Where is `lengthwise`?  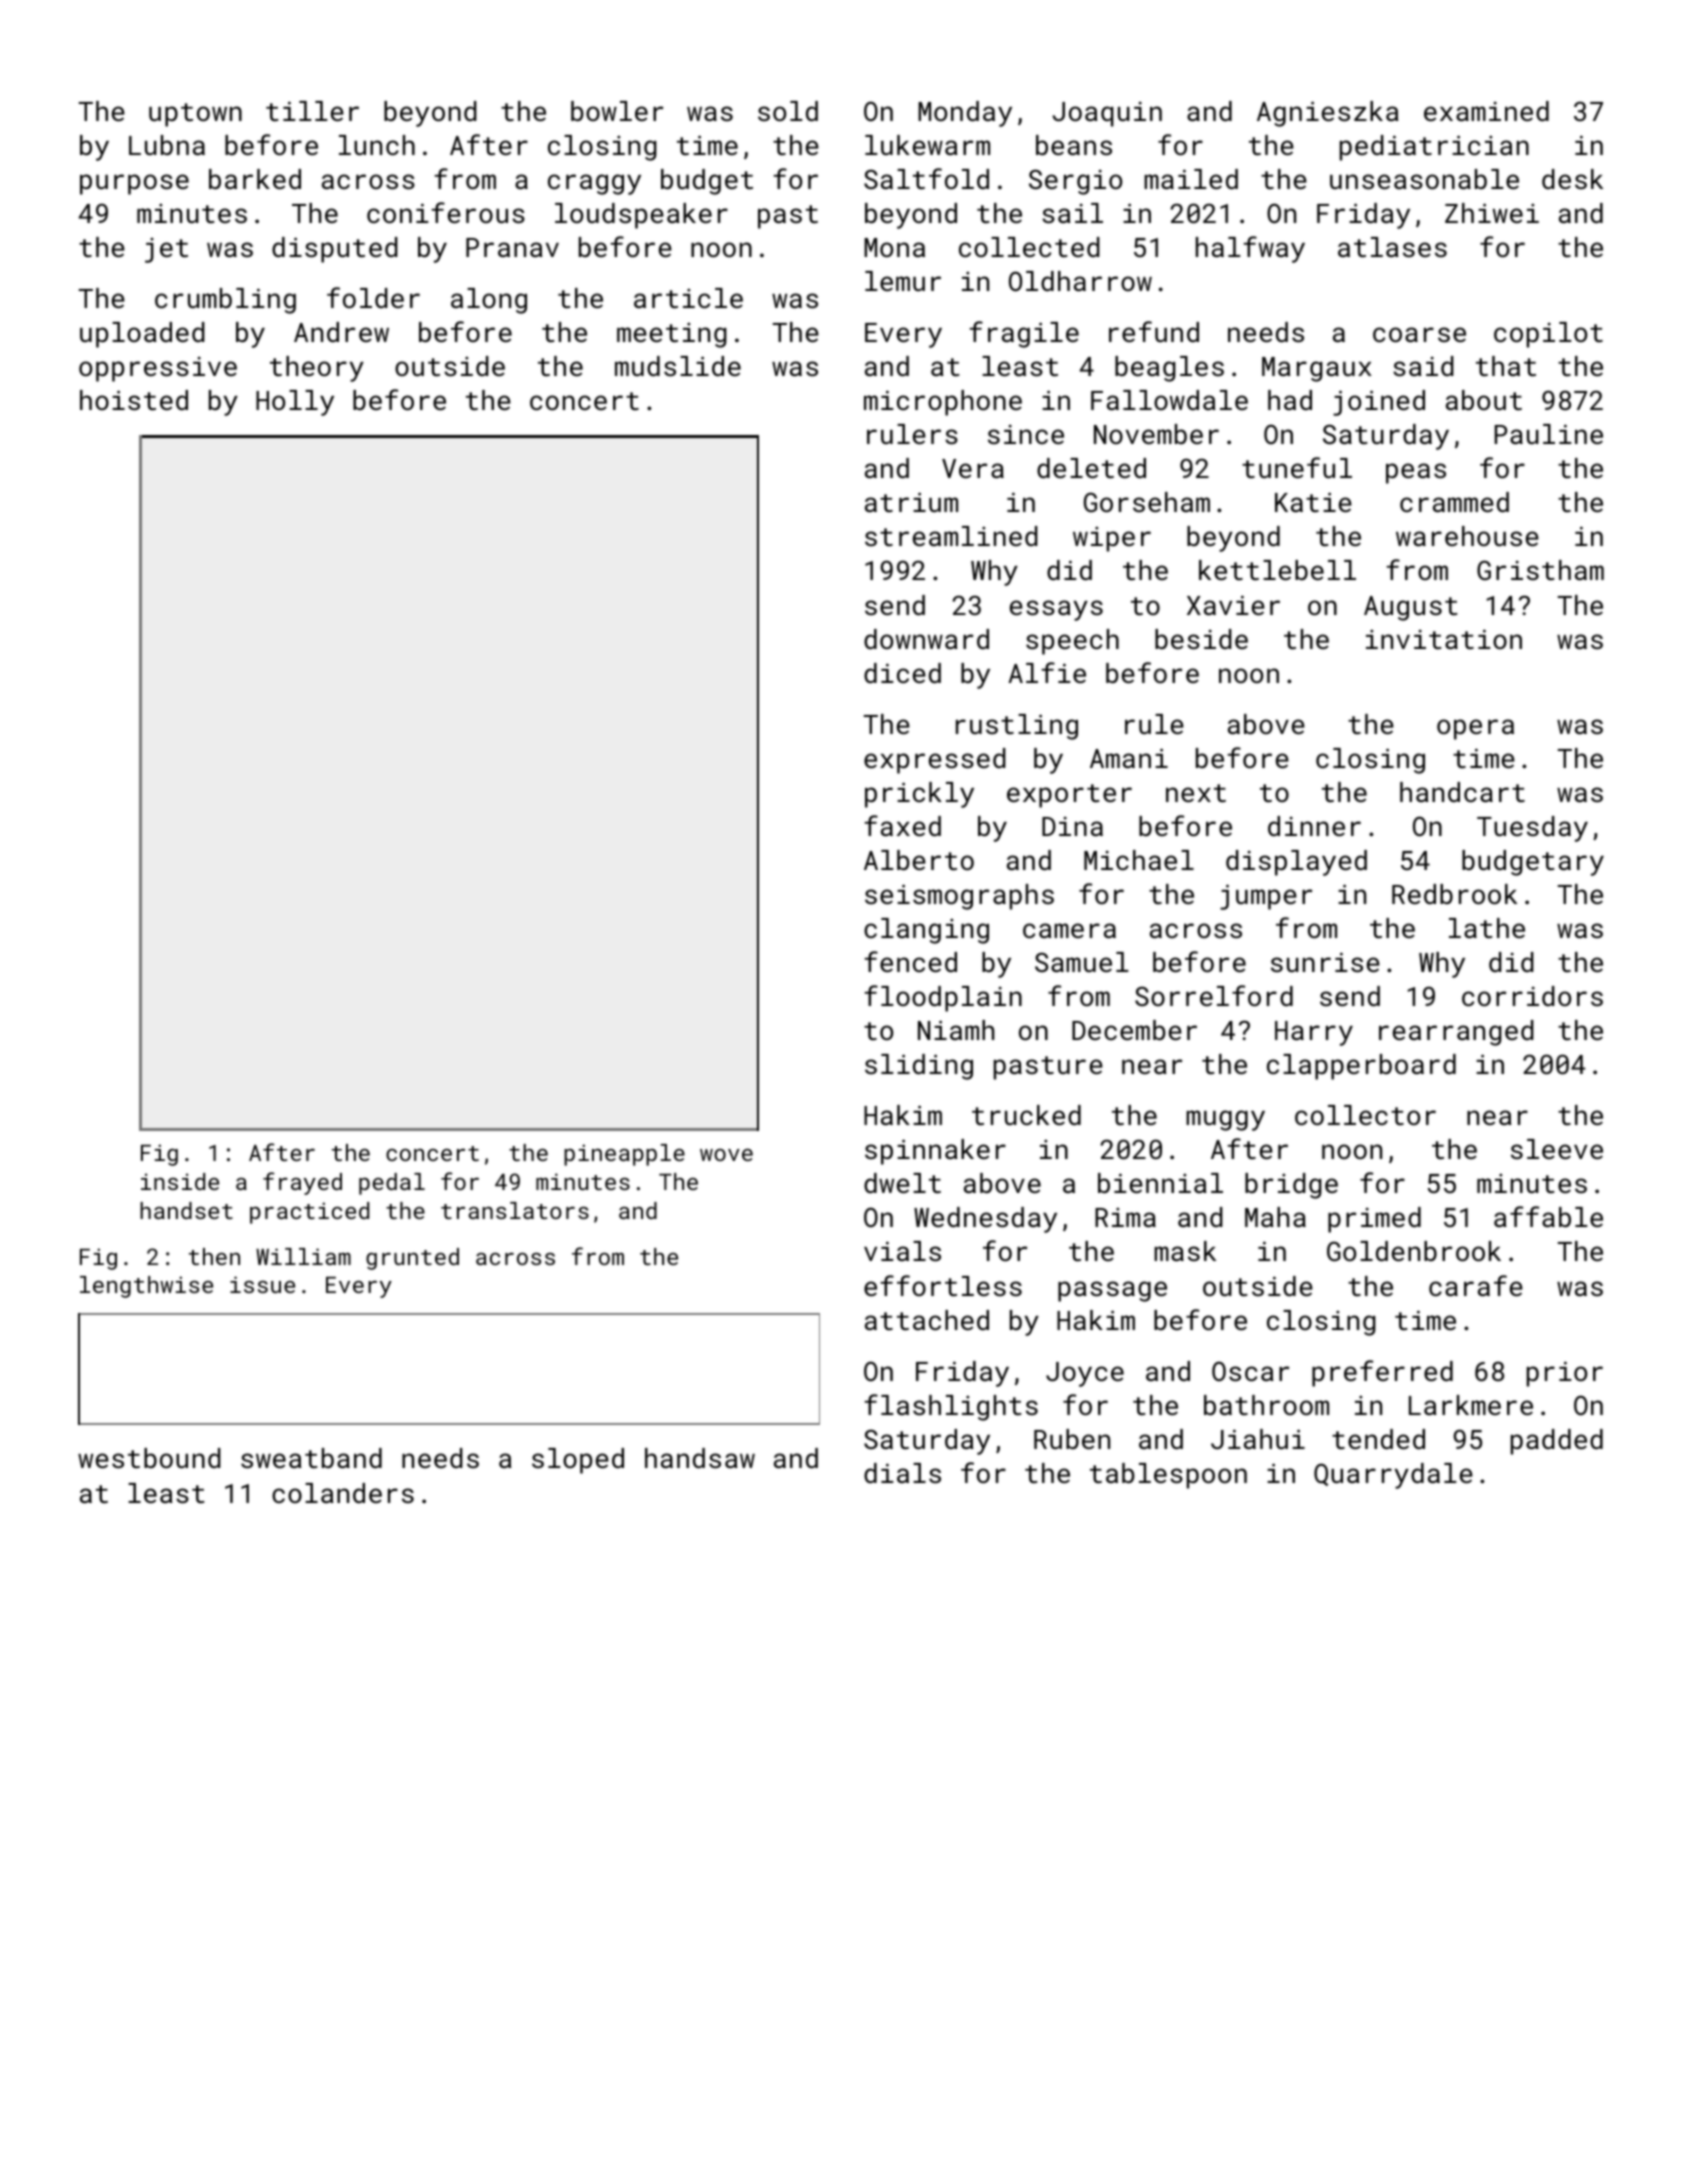
lengthwise is located at coordinates (146, 1287).
